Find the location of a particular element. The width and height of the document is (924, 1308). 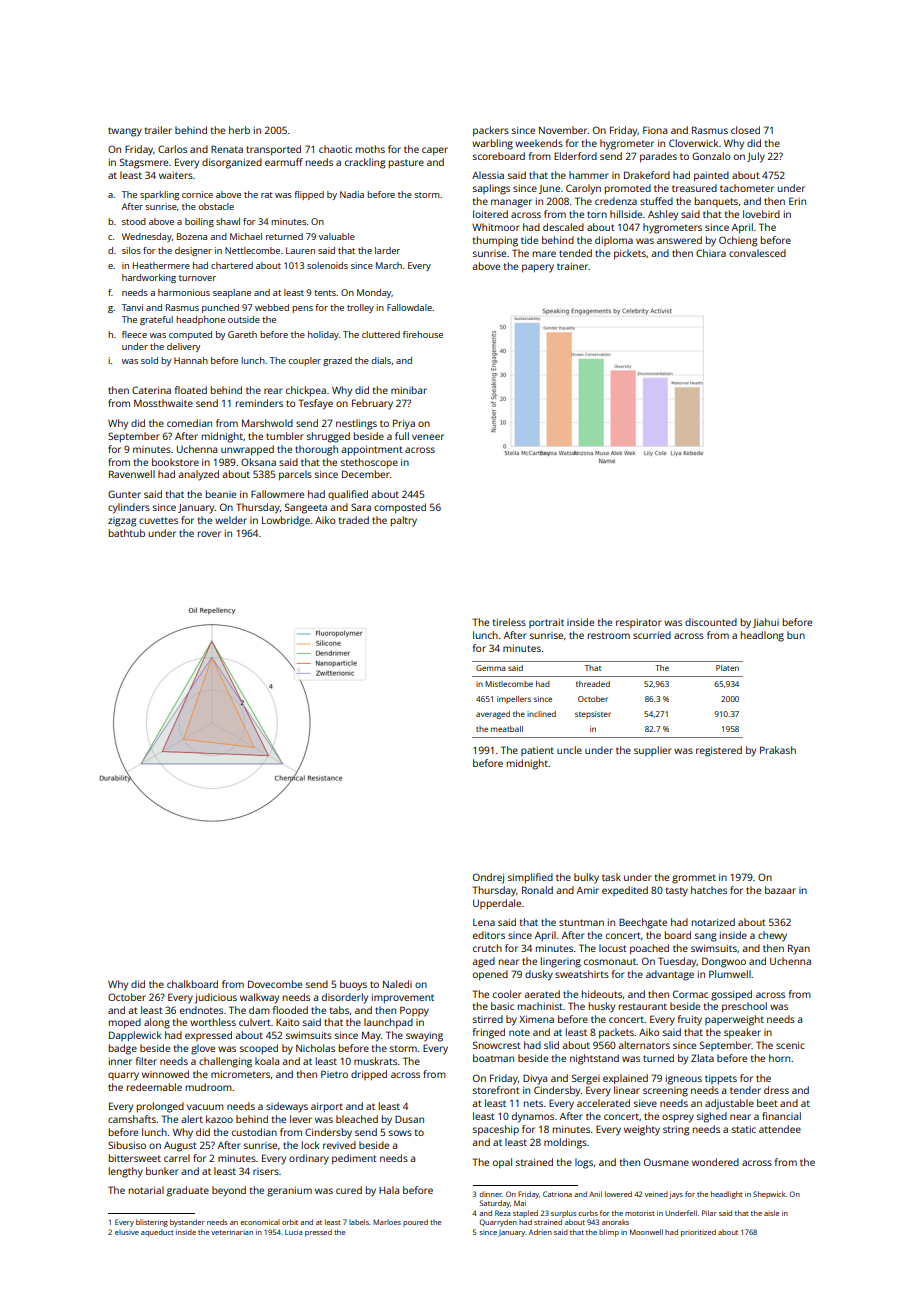

registered is located at coordinates (719, 751).
